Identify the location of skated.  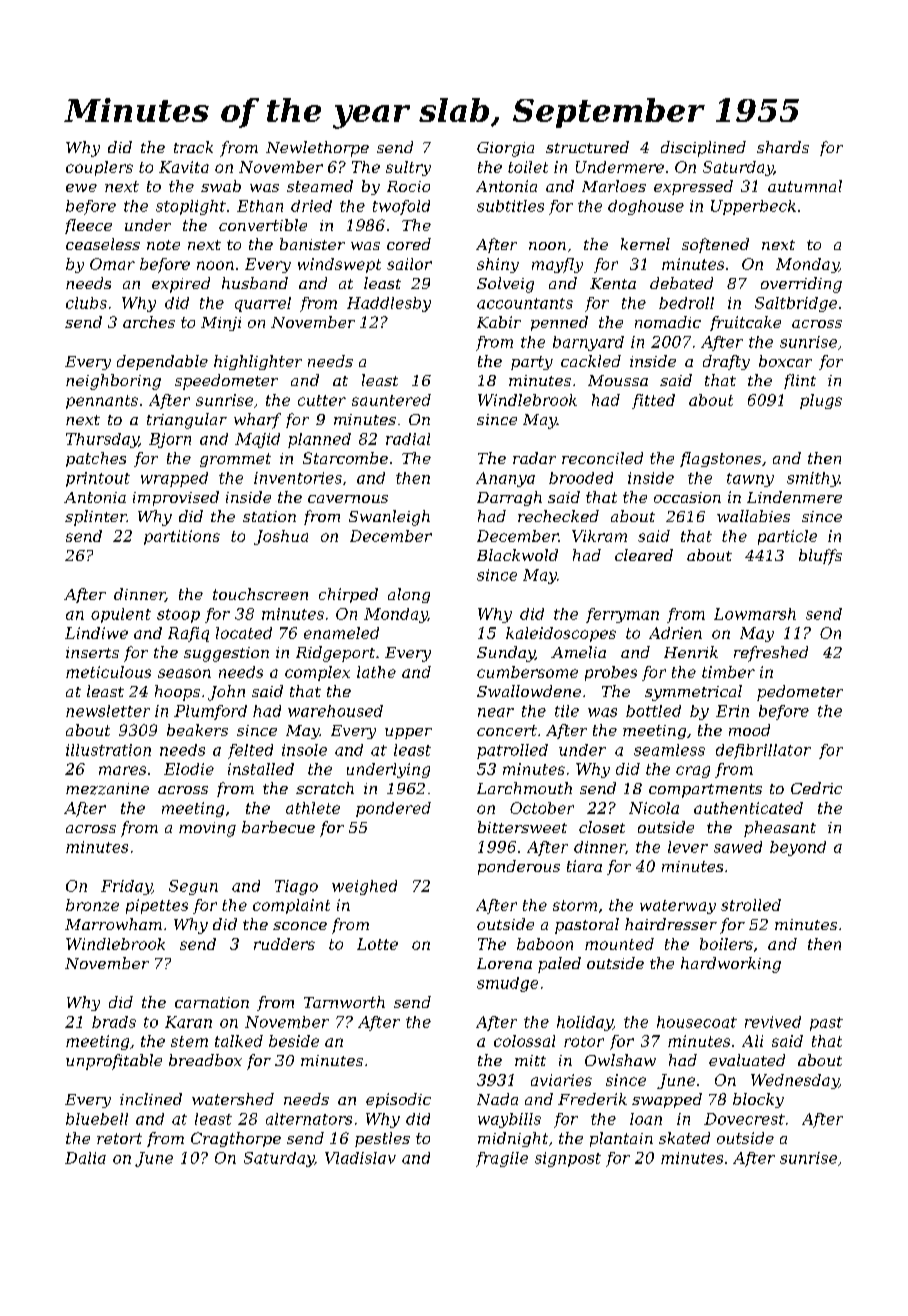
(684, 1138).
